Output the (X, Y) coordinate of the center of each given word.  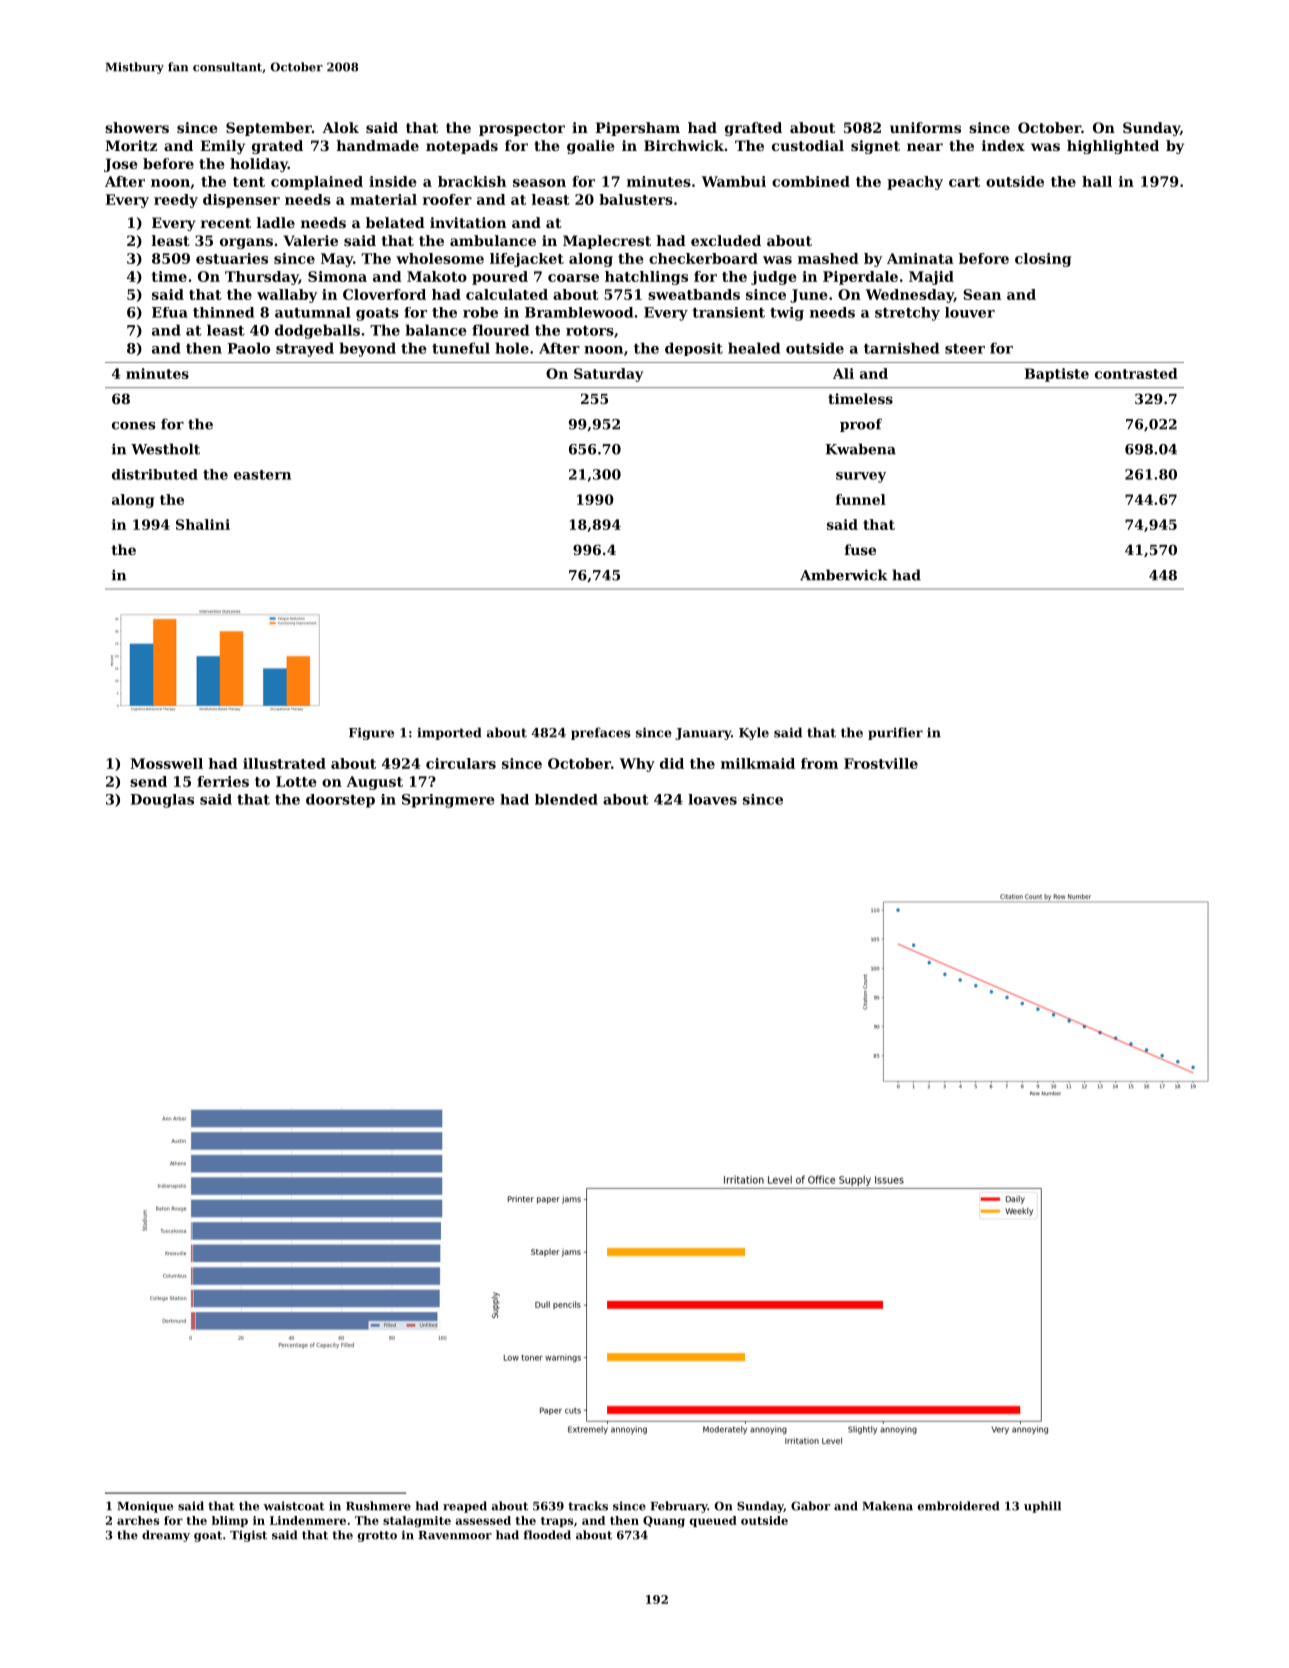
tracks (588, 1506)
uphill (1042, 1507)
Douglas (162, 801)
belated (395, 222)
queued (713, 1521)
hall (1097, 181)
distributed (155, 474)
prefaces (601, 733)
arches (138, 1520)
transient (728, 312)
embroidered (958, 1506)
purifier (895, 733)
